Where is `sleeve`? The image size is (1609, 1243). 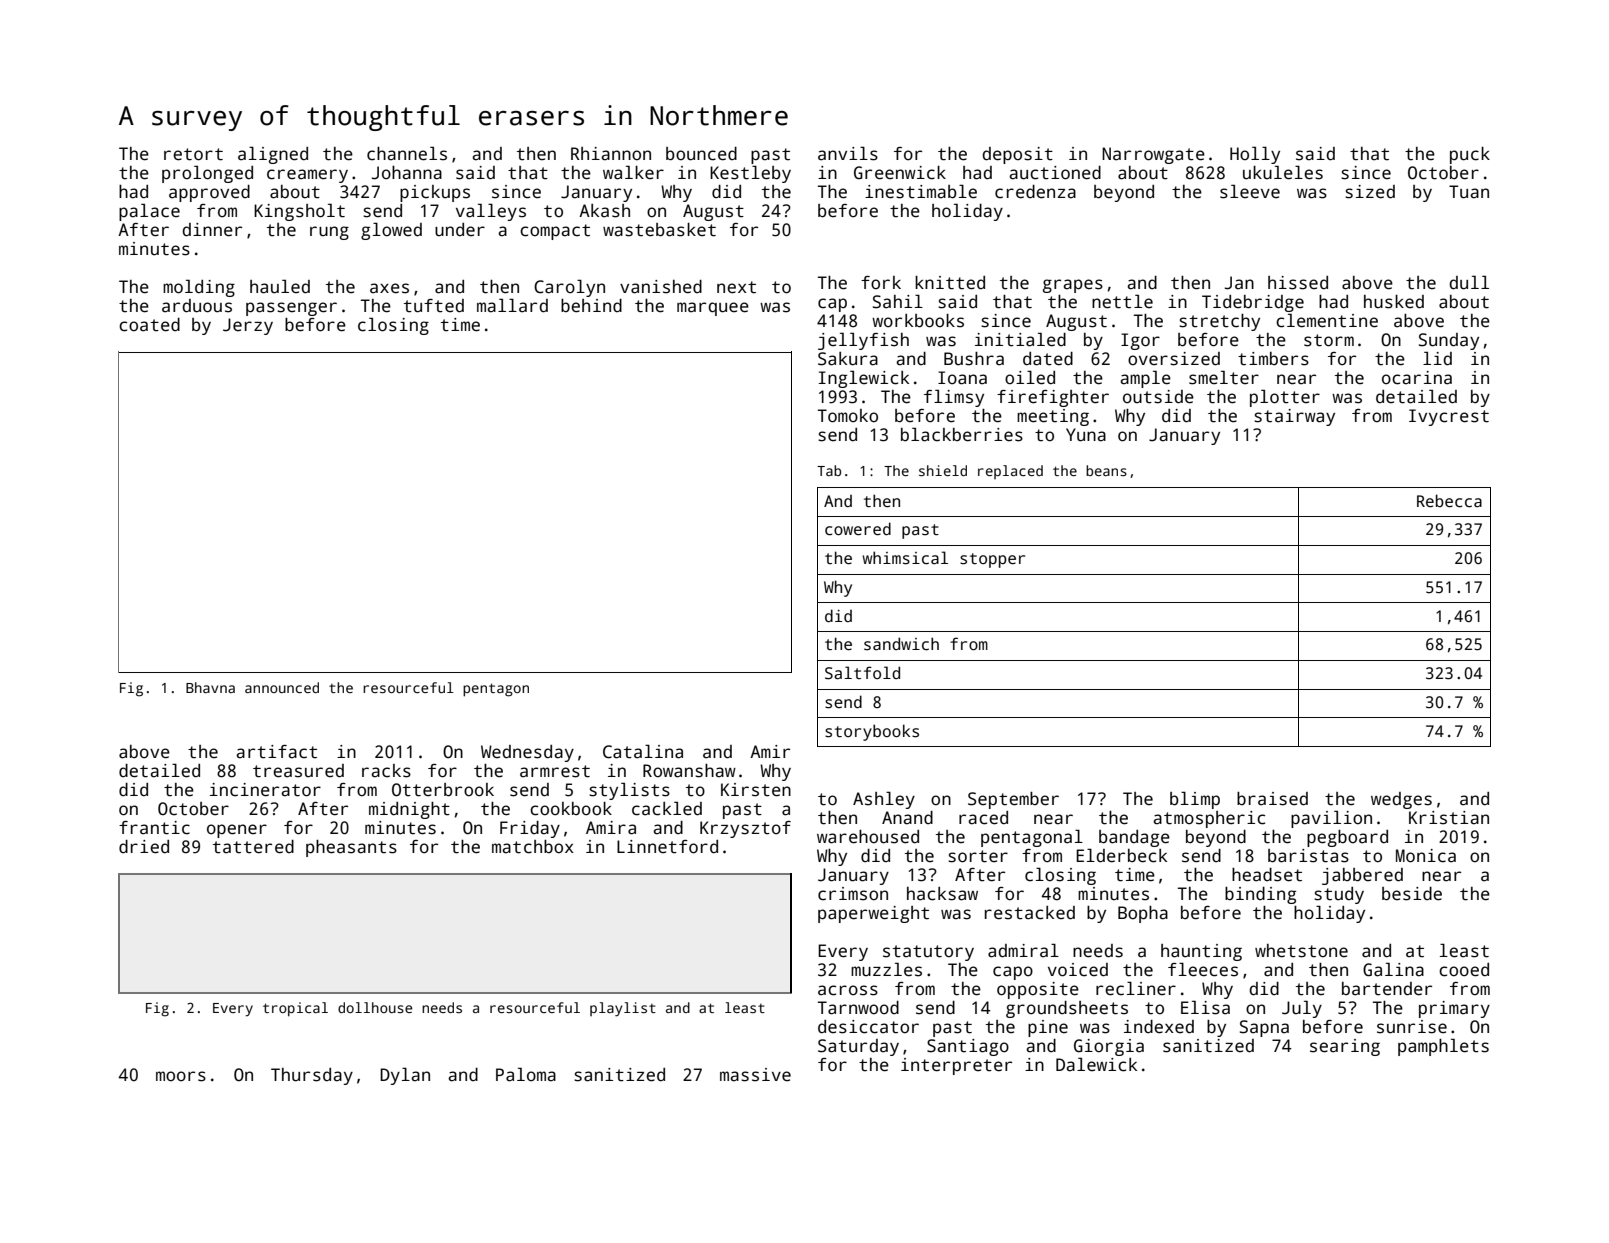
sleeve is located at coordinates (1250, 191).
